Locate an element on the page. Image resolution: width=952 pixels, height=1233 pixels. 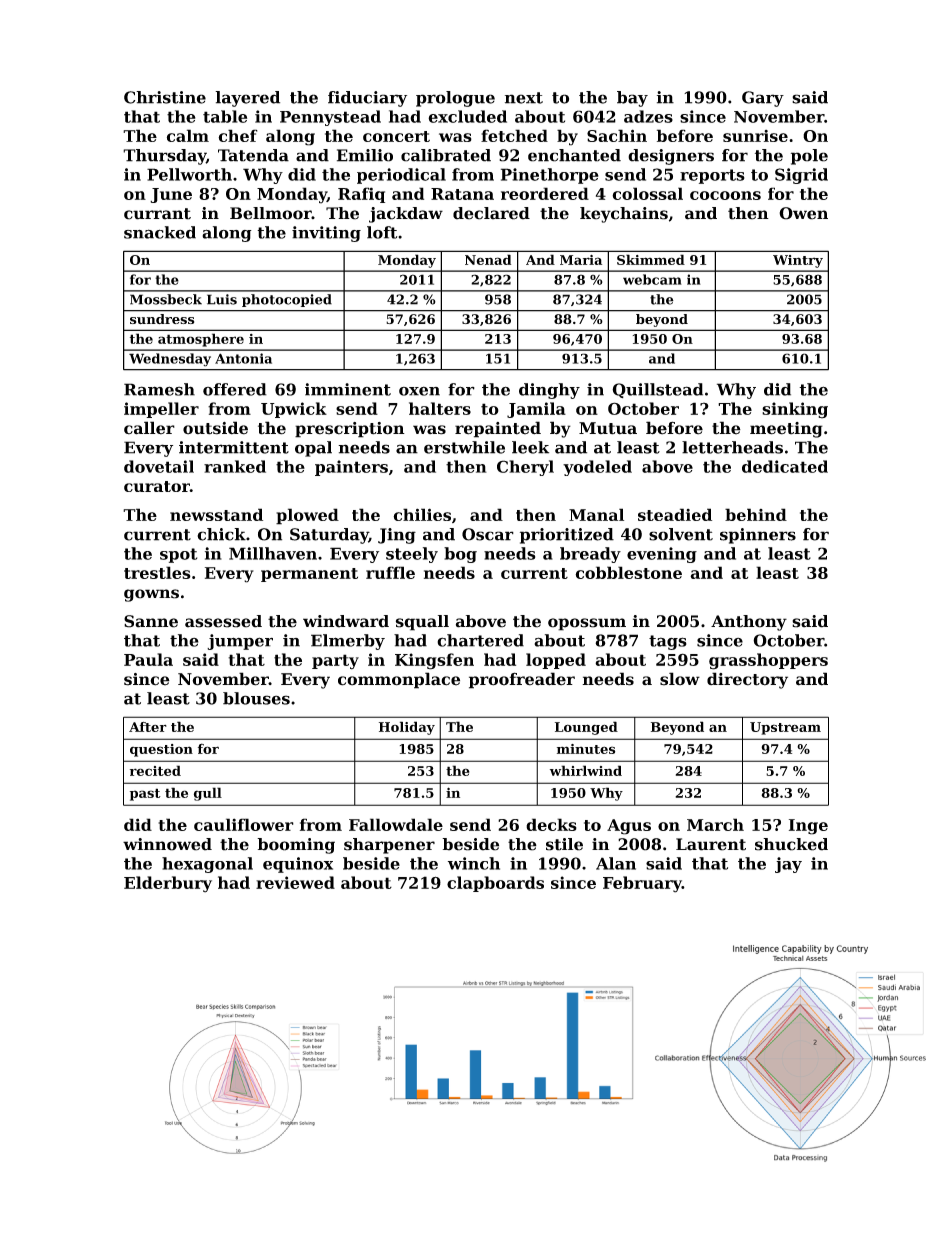
Christine is located at coordinates (165, 97).
